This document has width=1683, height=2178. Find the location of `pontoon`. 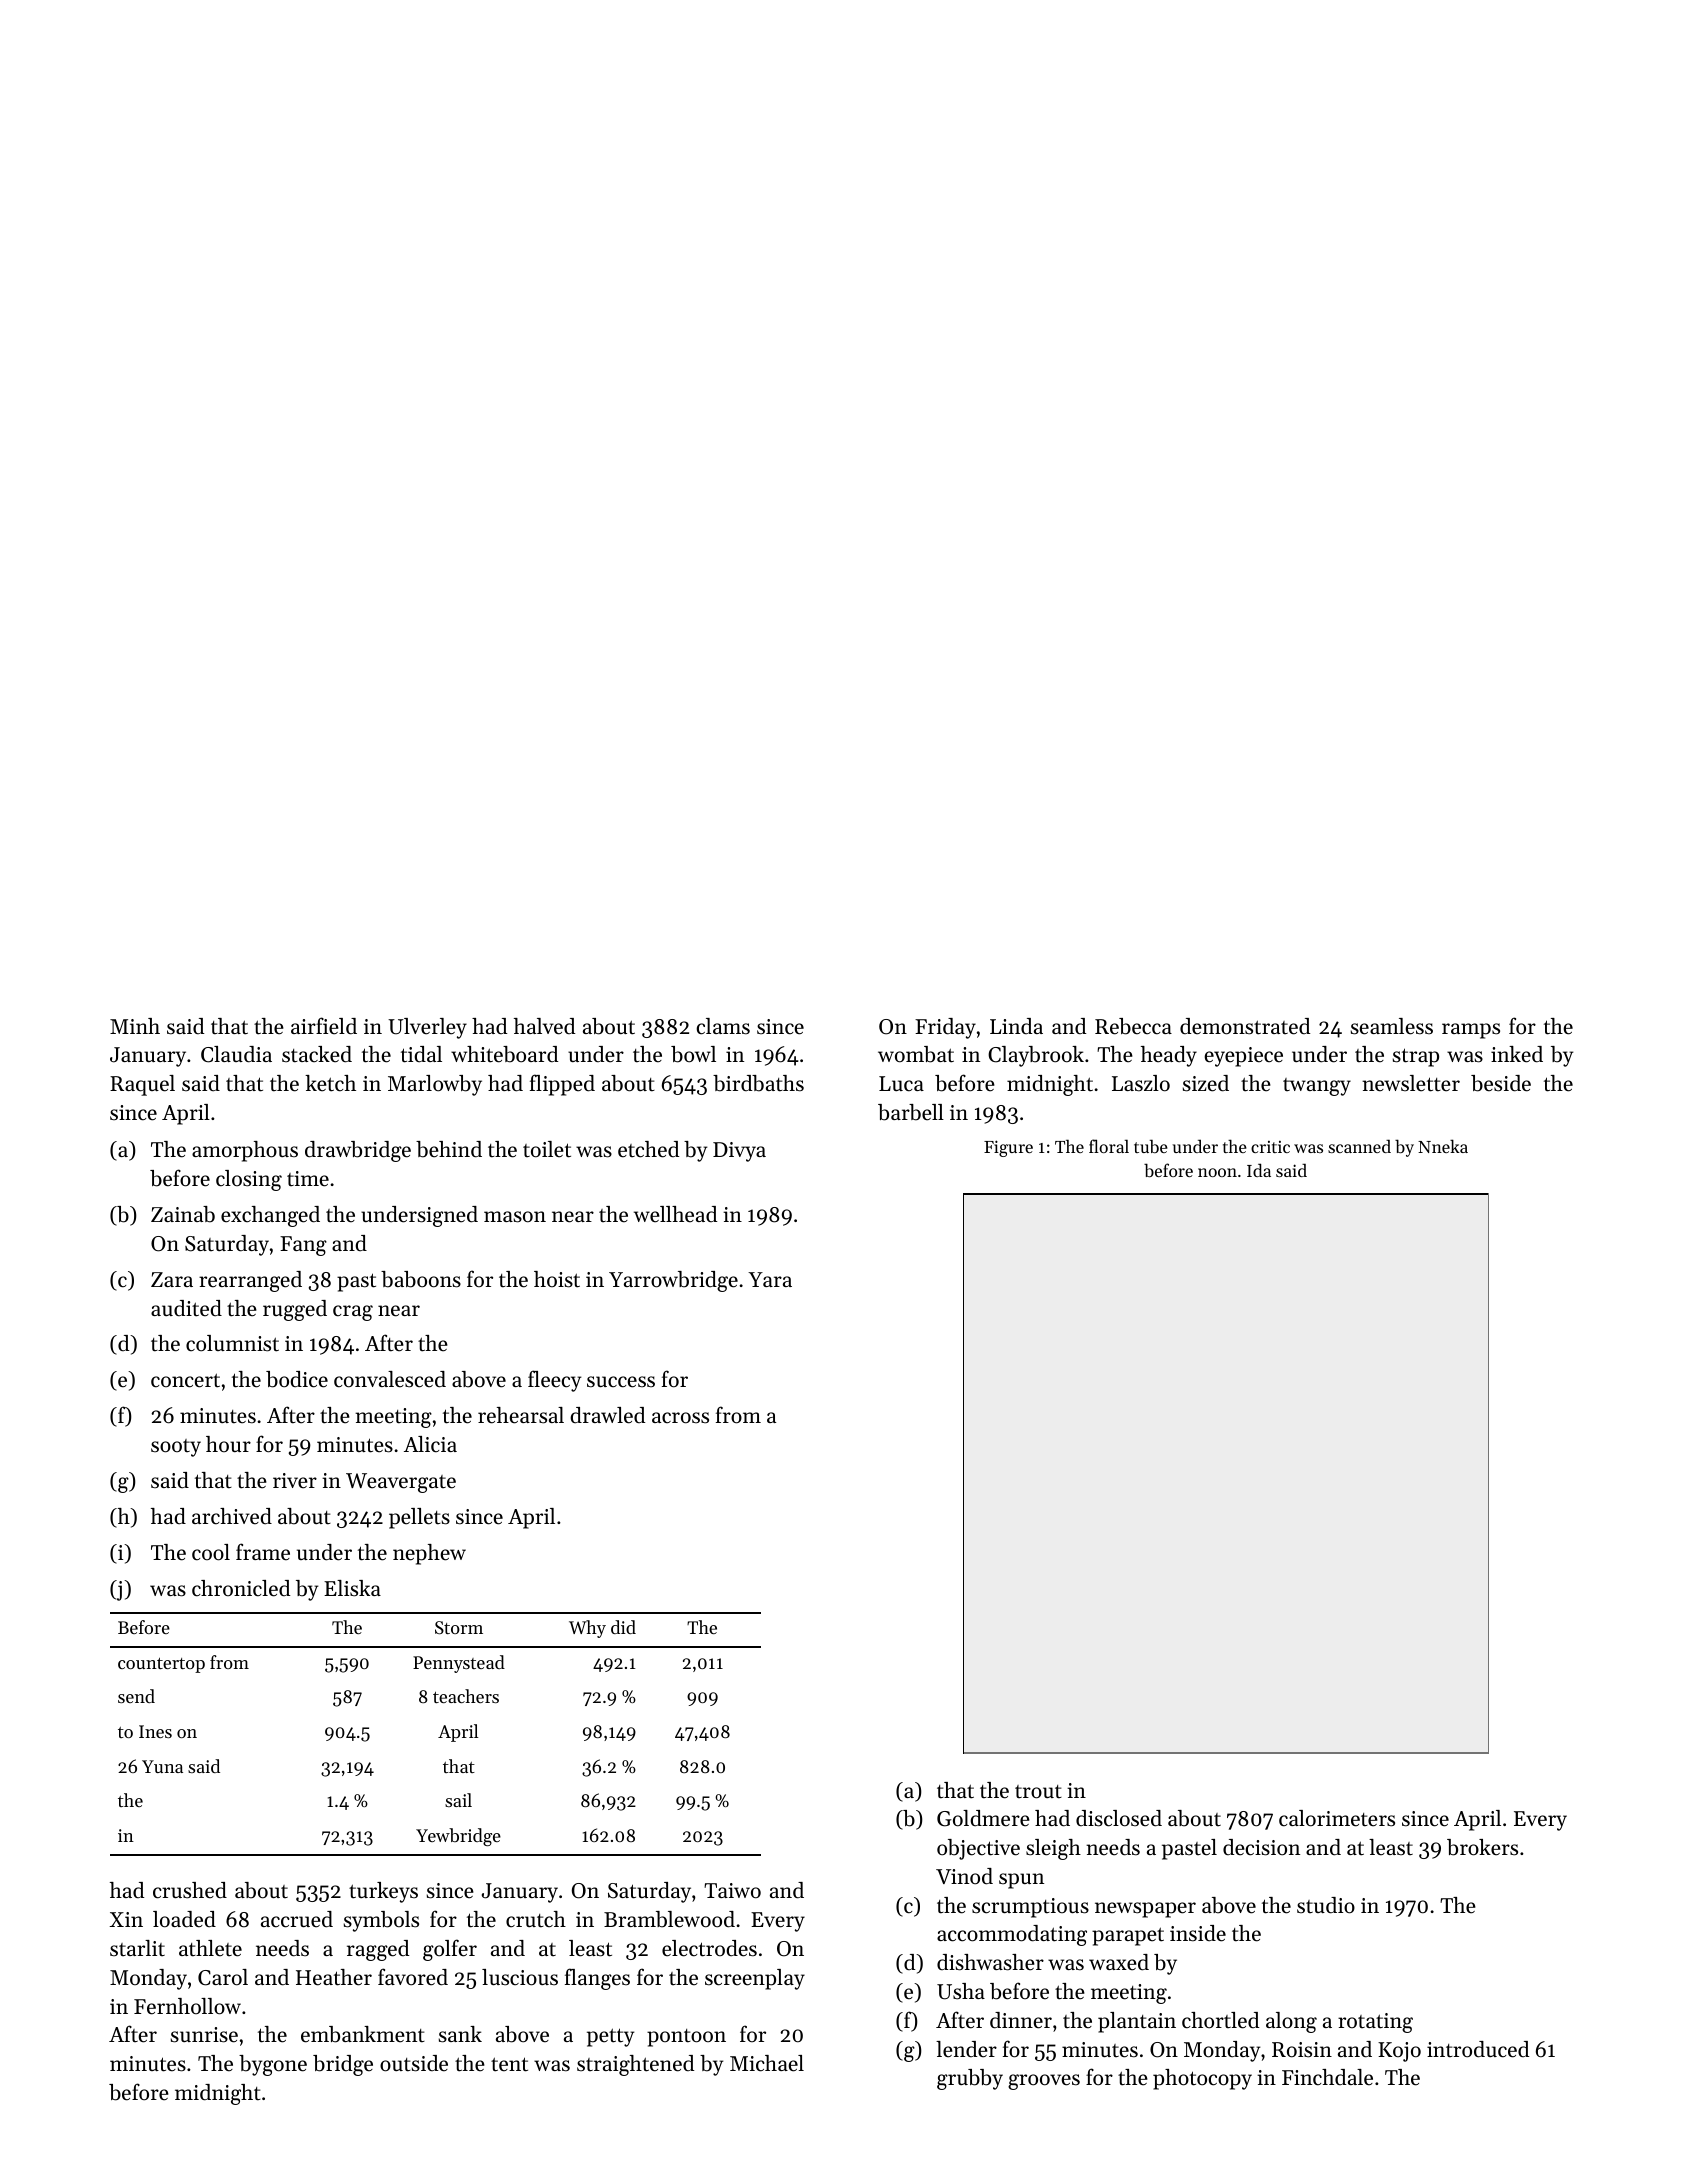

pontoon is located at coordinates (686, 2038).
